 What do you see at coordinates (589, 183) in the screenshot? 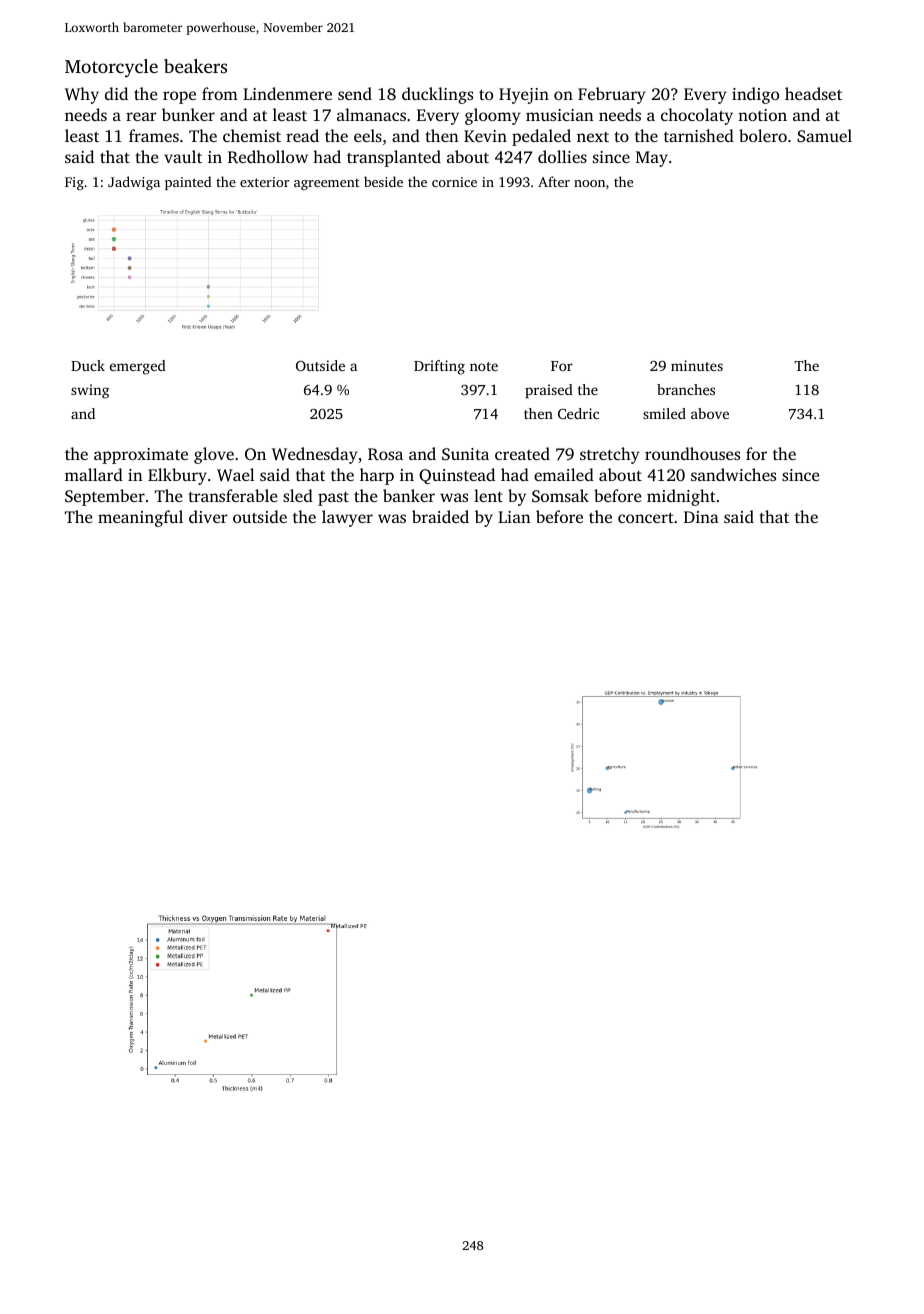
I see `noon` at bounding box center [589, 183].
